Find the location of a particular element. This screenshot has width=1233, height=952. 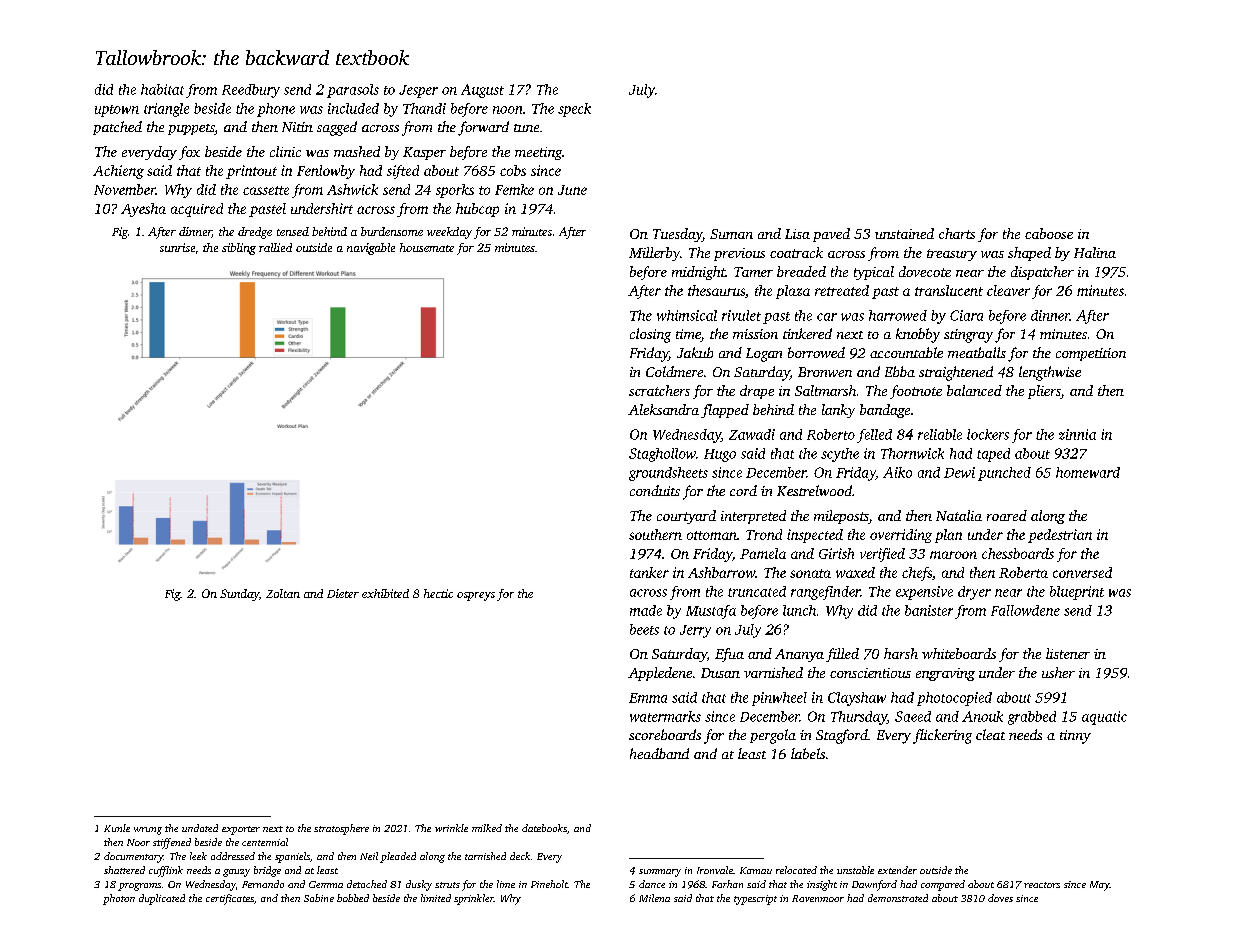

caboose is located at coordinates (1049, 233).
